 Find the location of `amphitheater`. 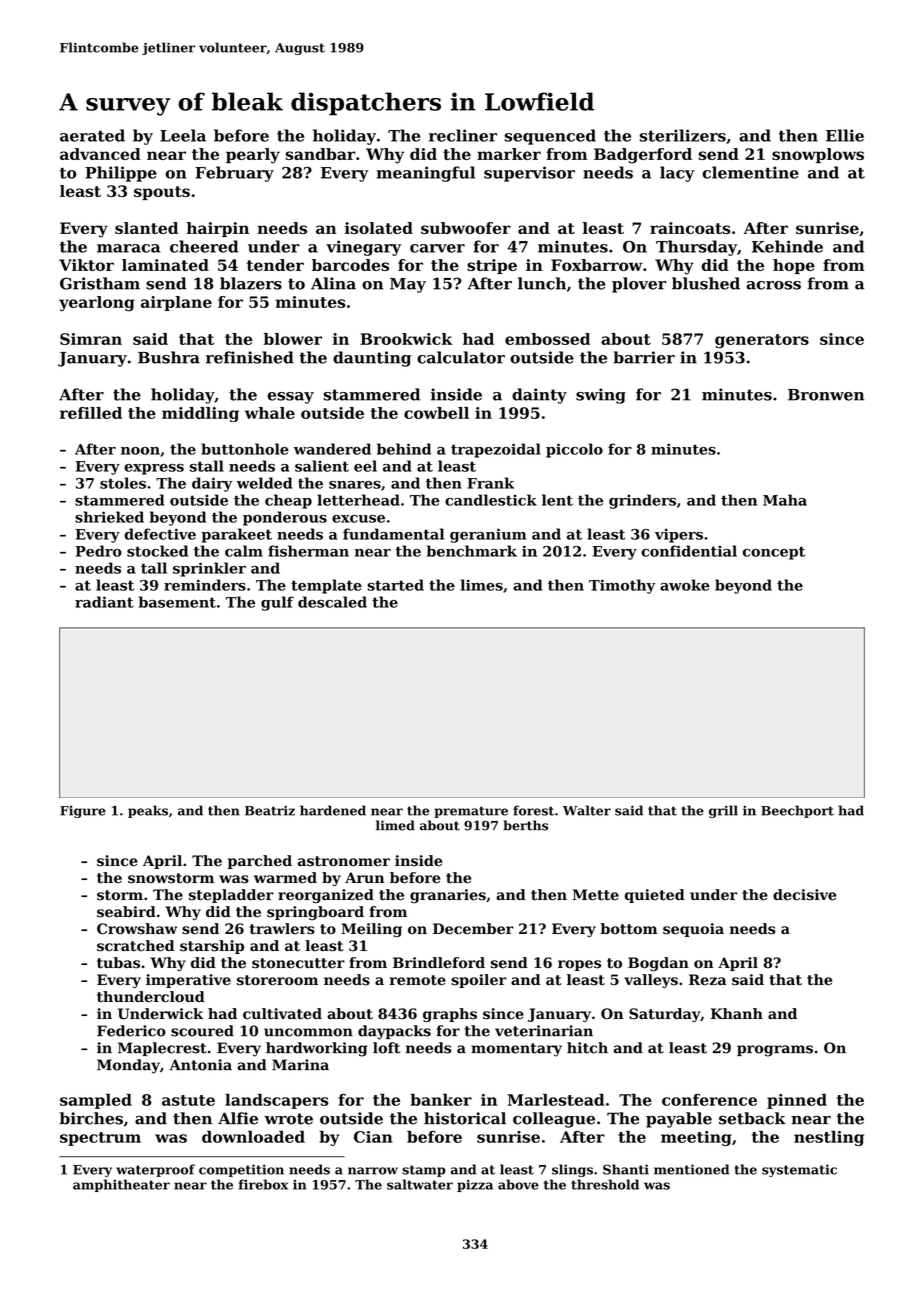

amphitheater is located at coordinates (121, 1185).
